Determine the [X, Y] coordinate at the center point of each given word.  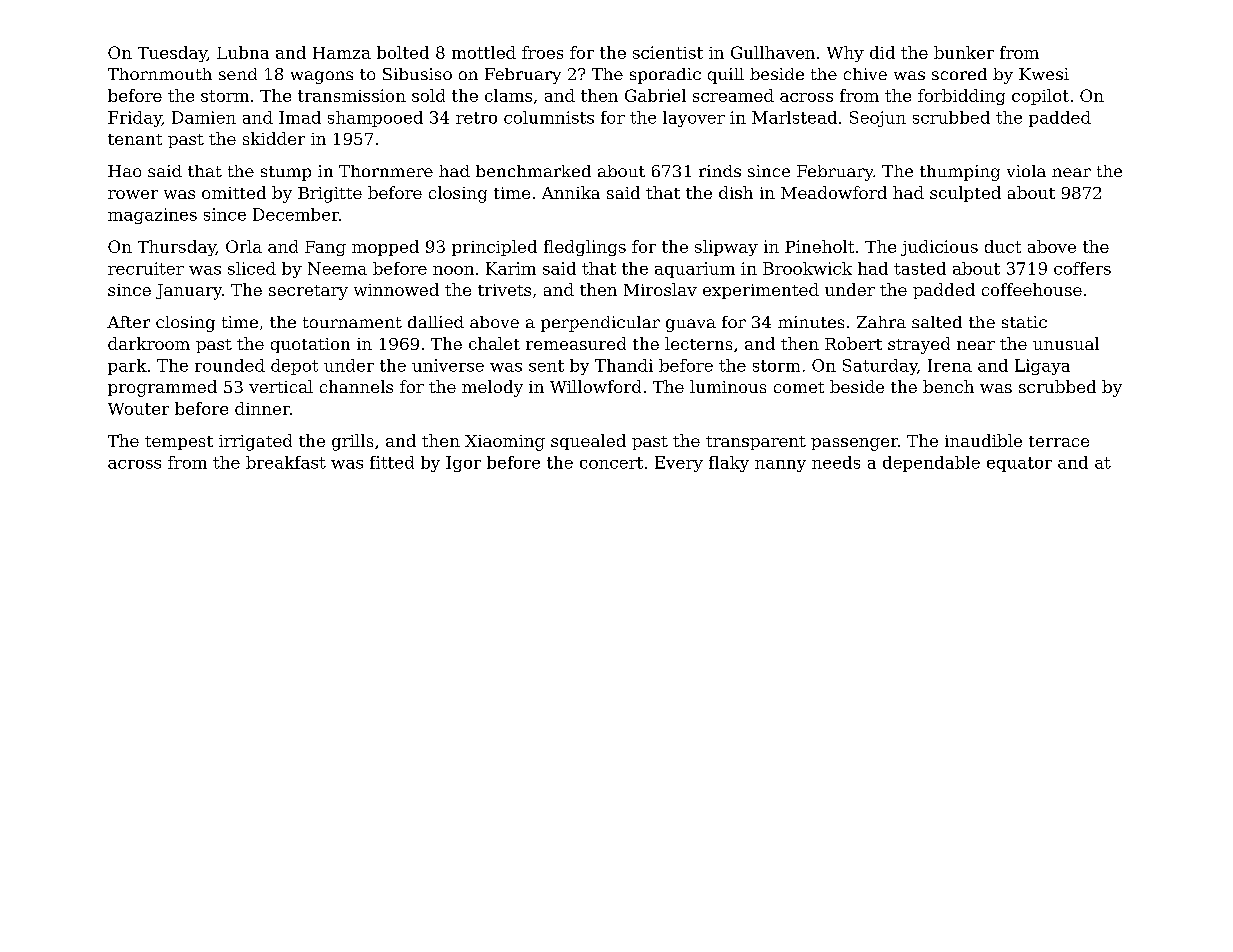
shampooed [375, 119]
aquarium [695, 270]
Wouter [138, 409]
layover [694, 119]
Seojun [878, 119]
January [189, 292]
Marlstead [794, 117]
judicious [939, 248]
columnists [549, 117]
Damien [204, 117]
